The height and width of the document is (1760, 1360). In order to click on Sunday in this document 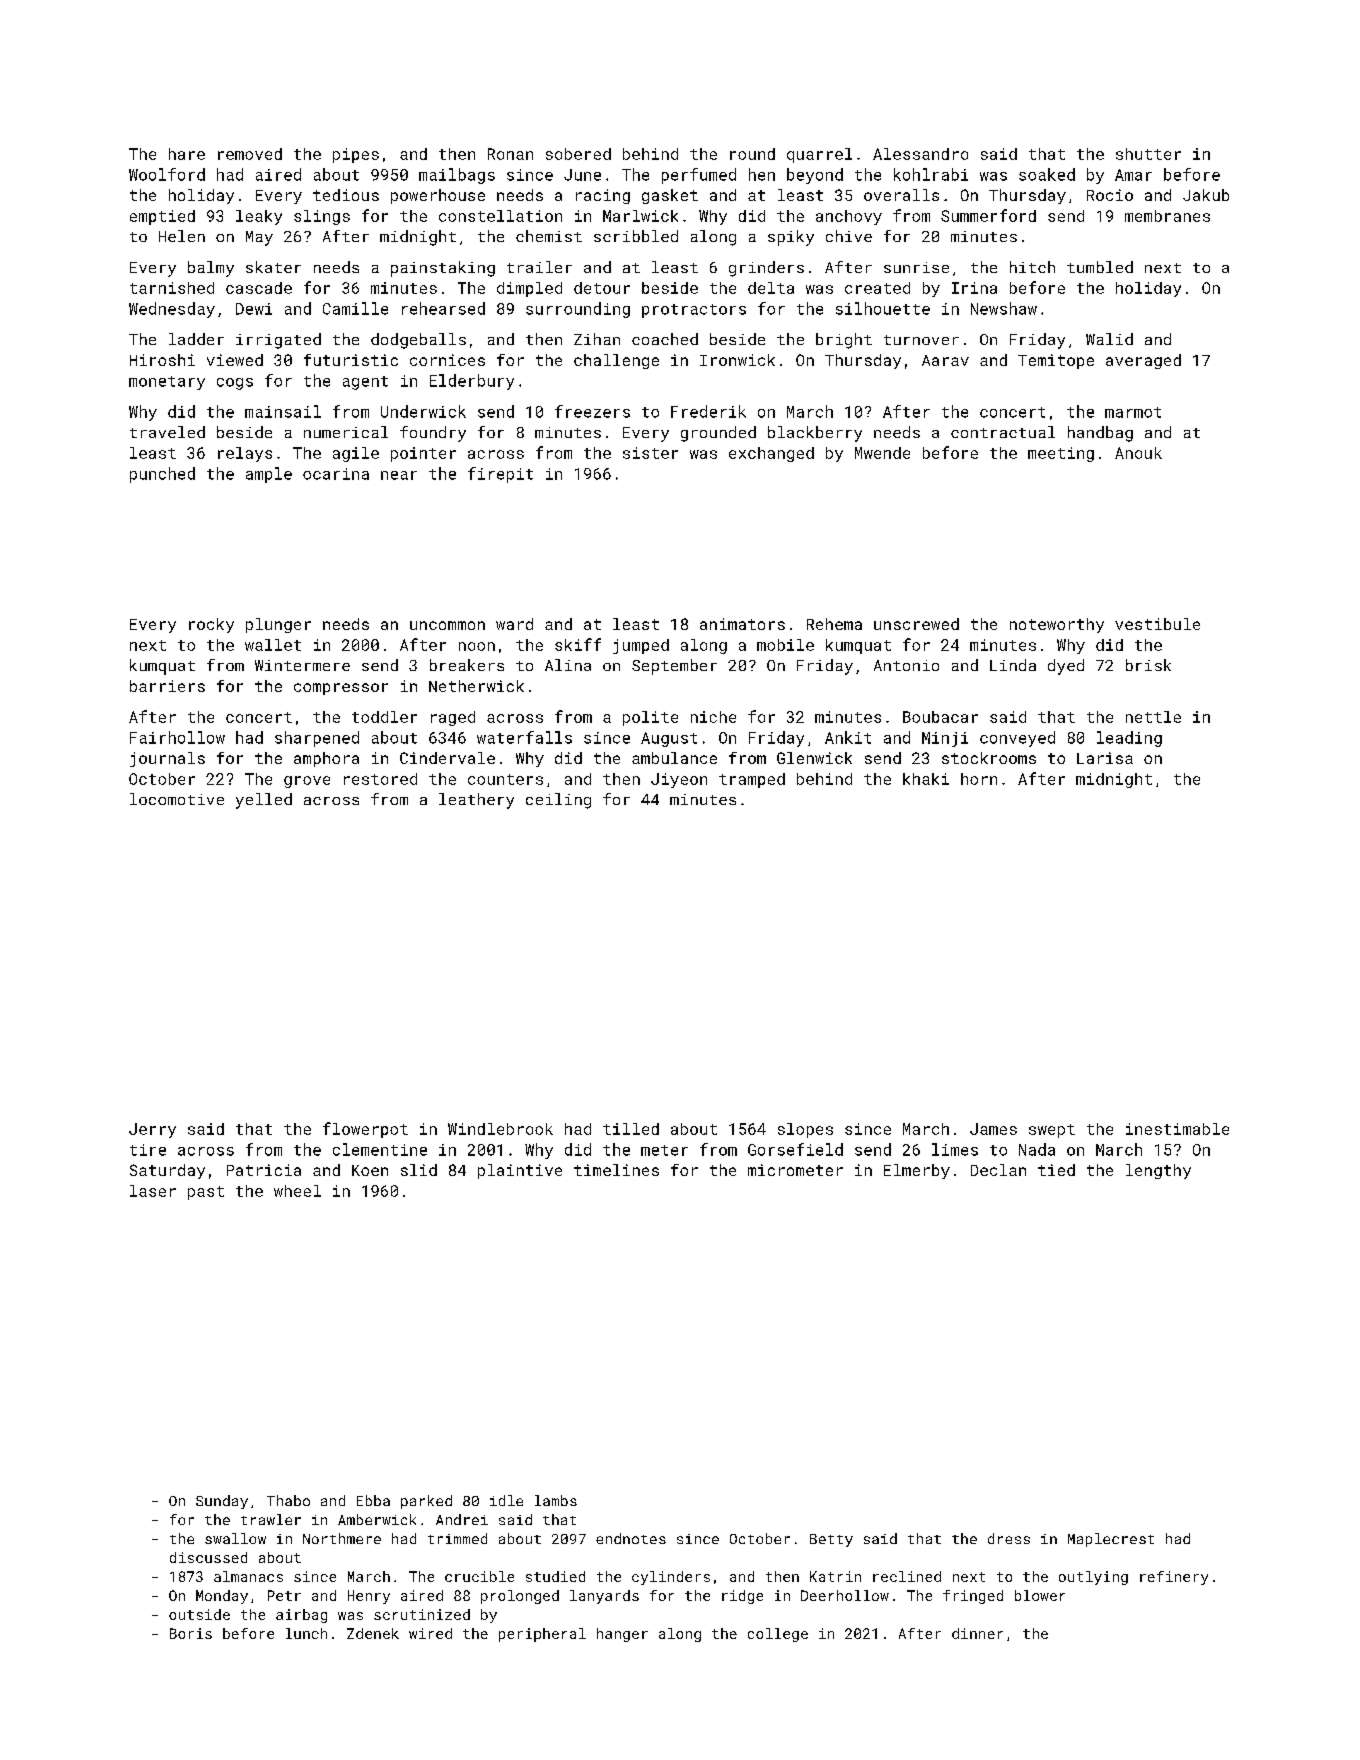, I will do `click(222, 1502)`.
